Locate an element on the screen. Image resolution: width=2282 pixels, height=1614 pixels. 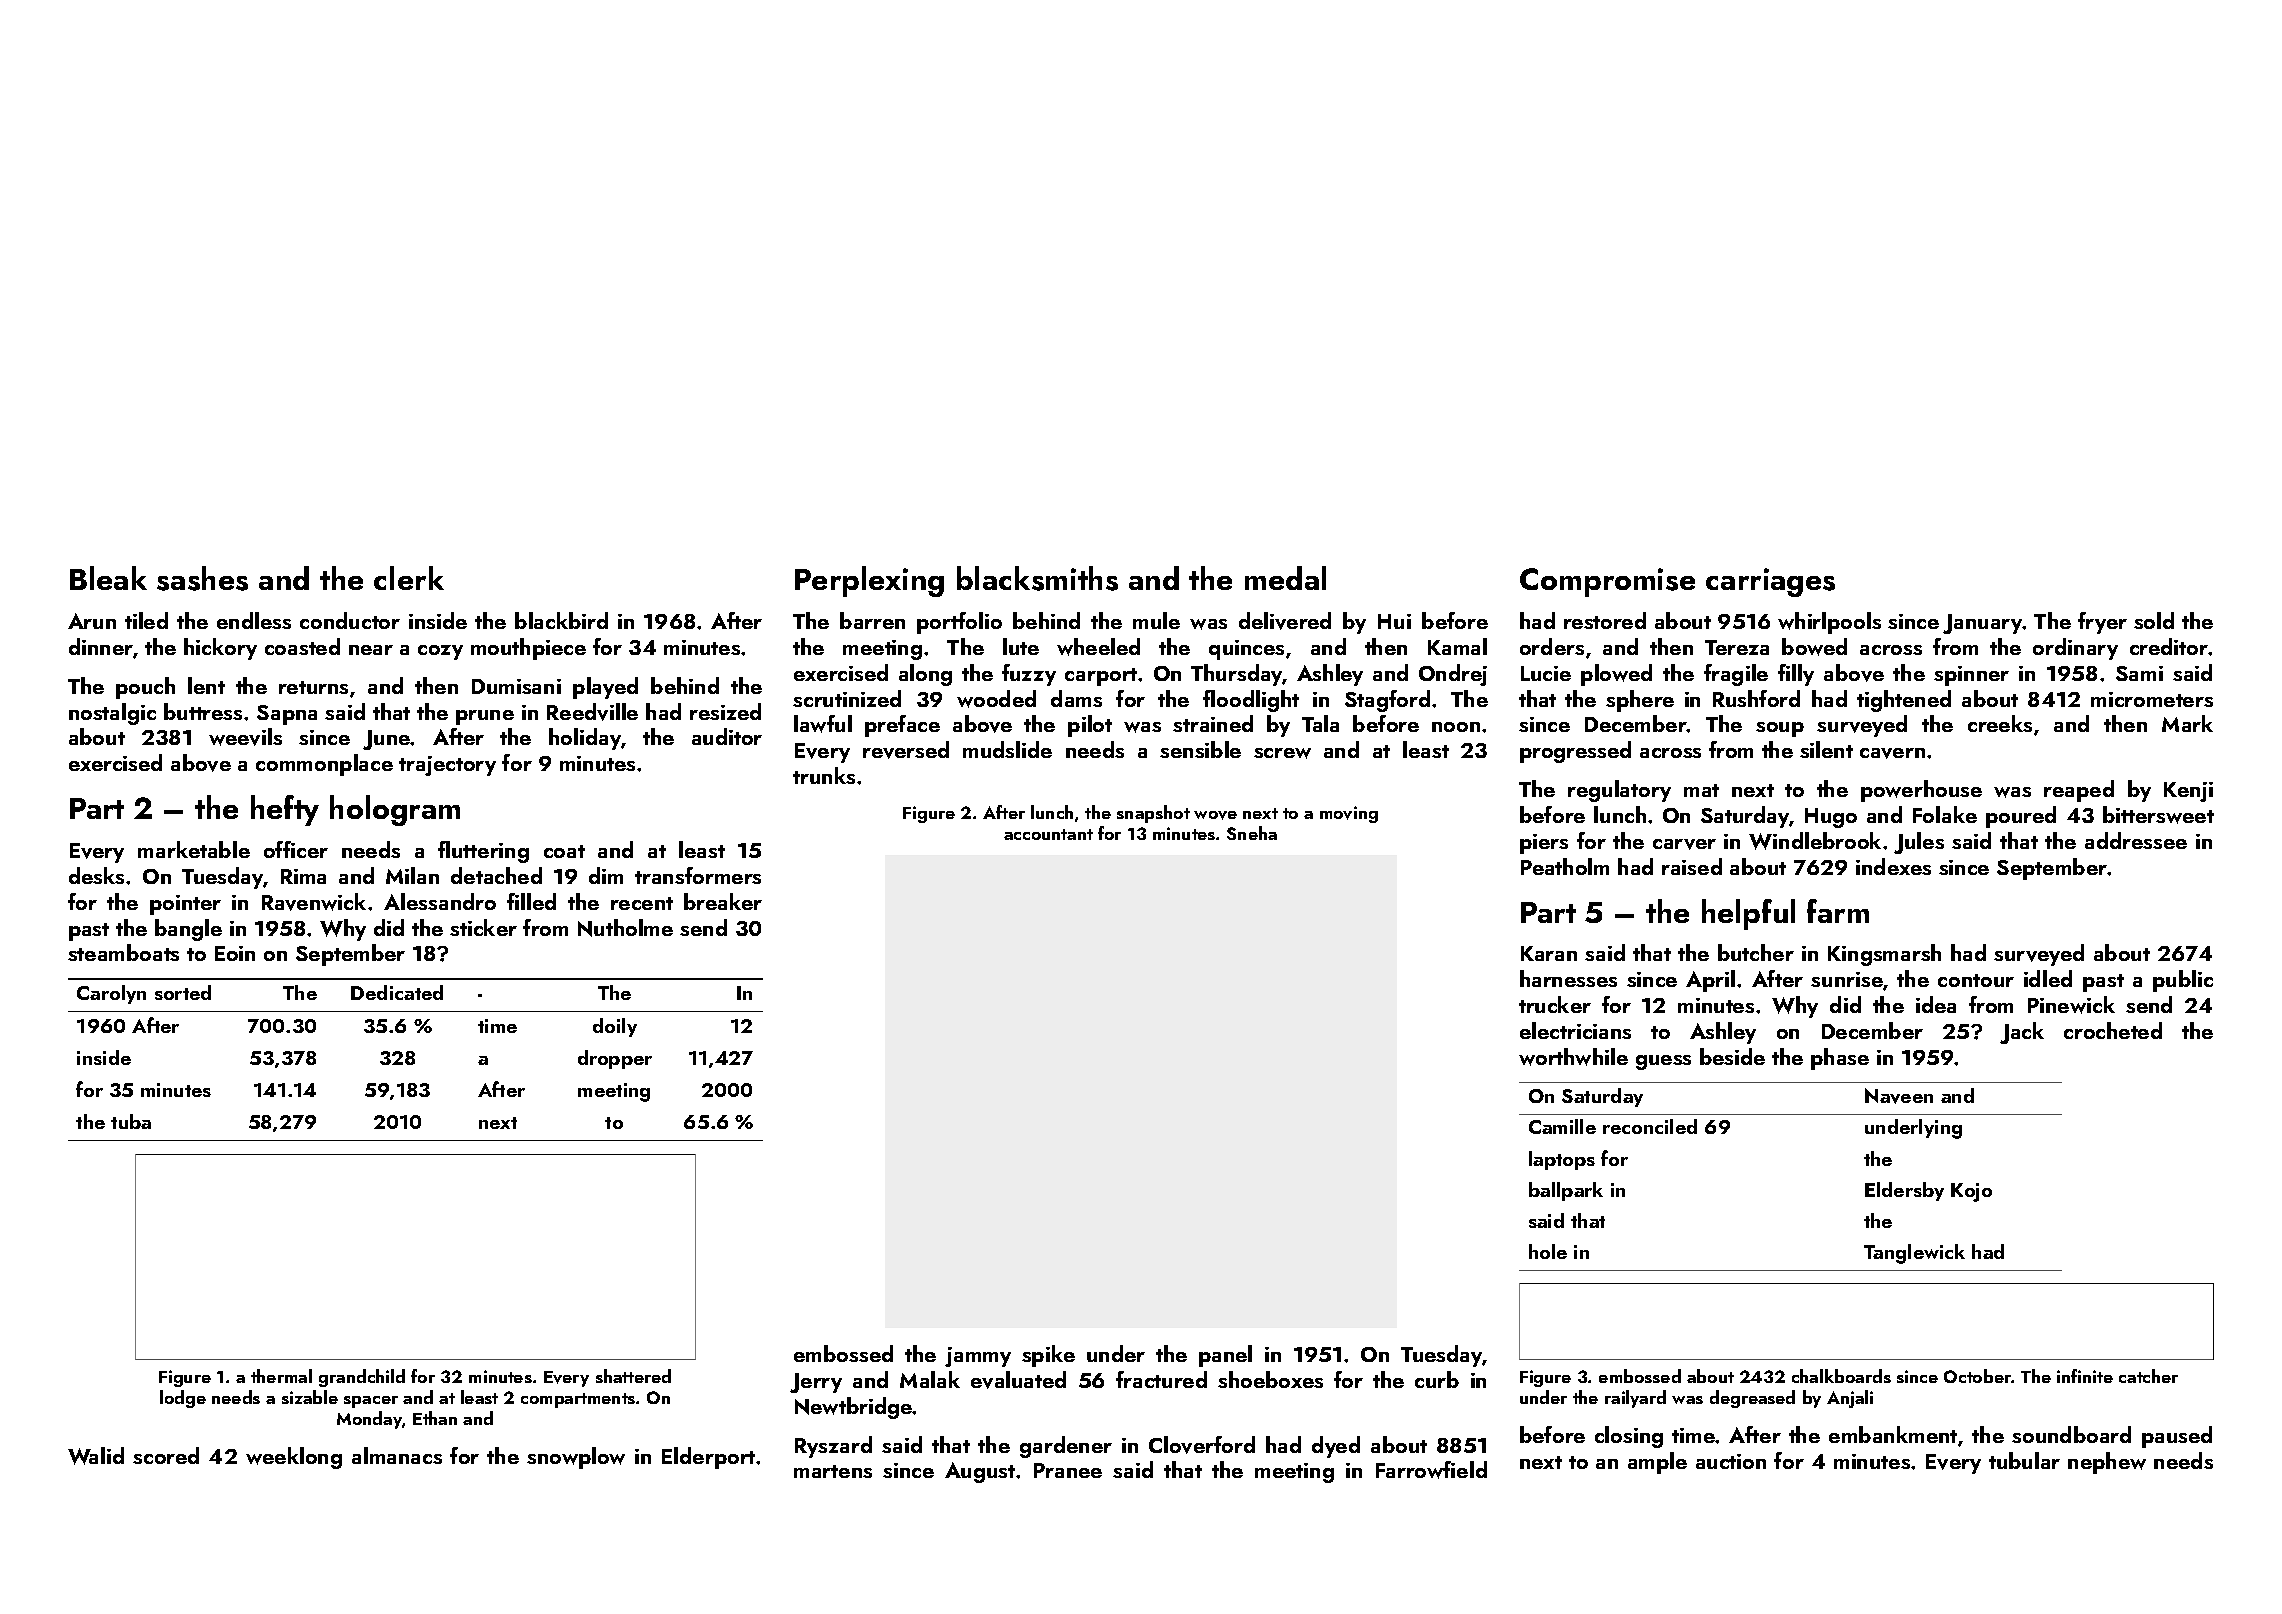
carriages is located at coordinates (1770, 582).
